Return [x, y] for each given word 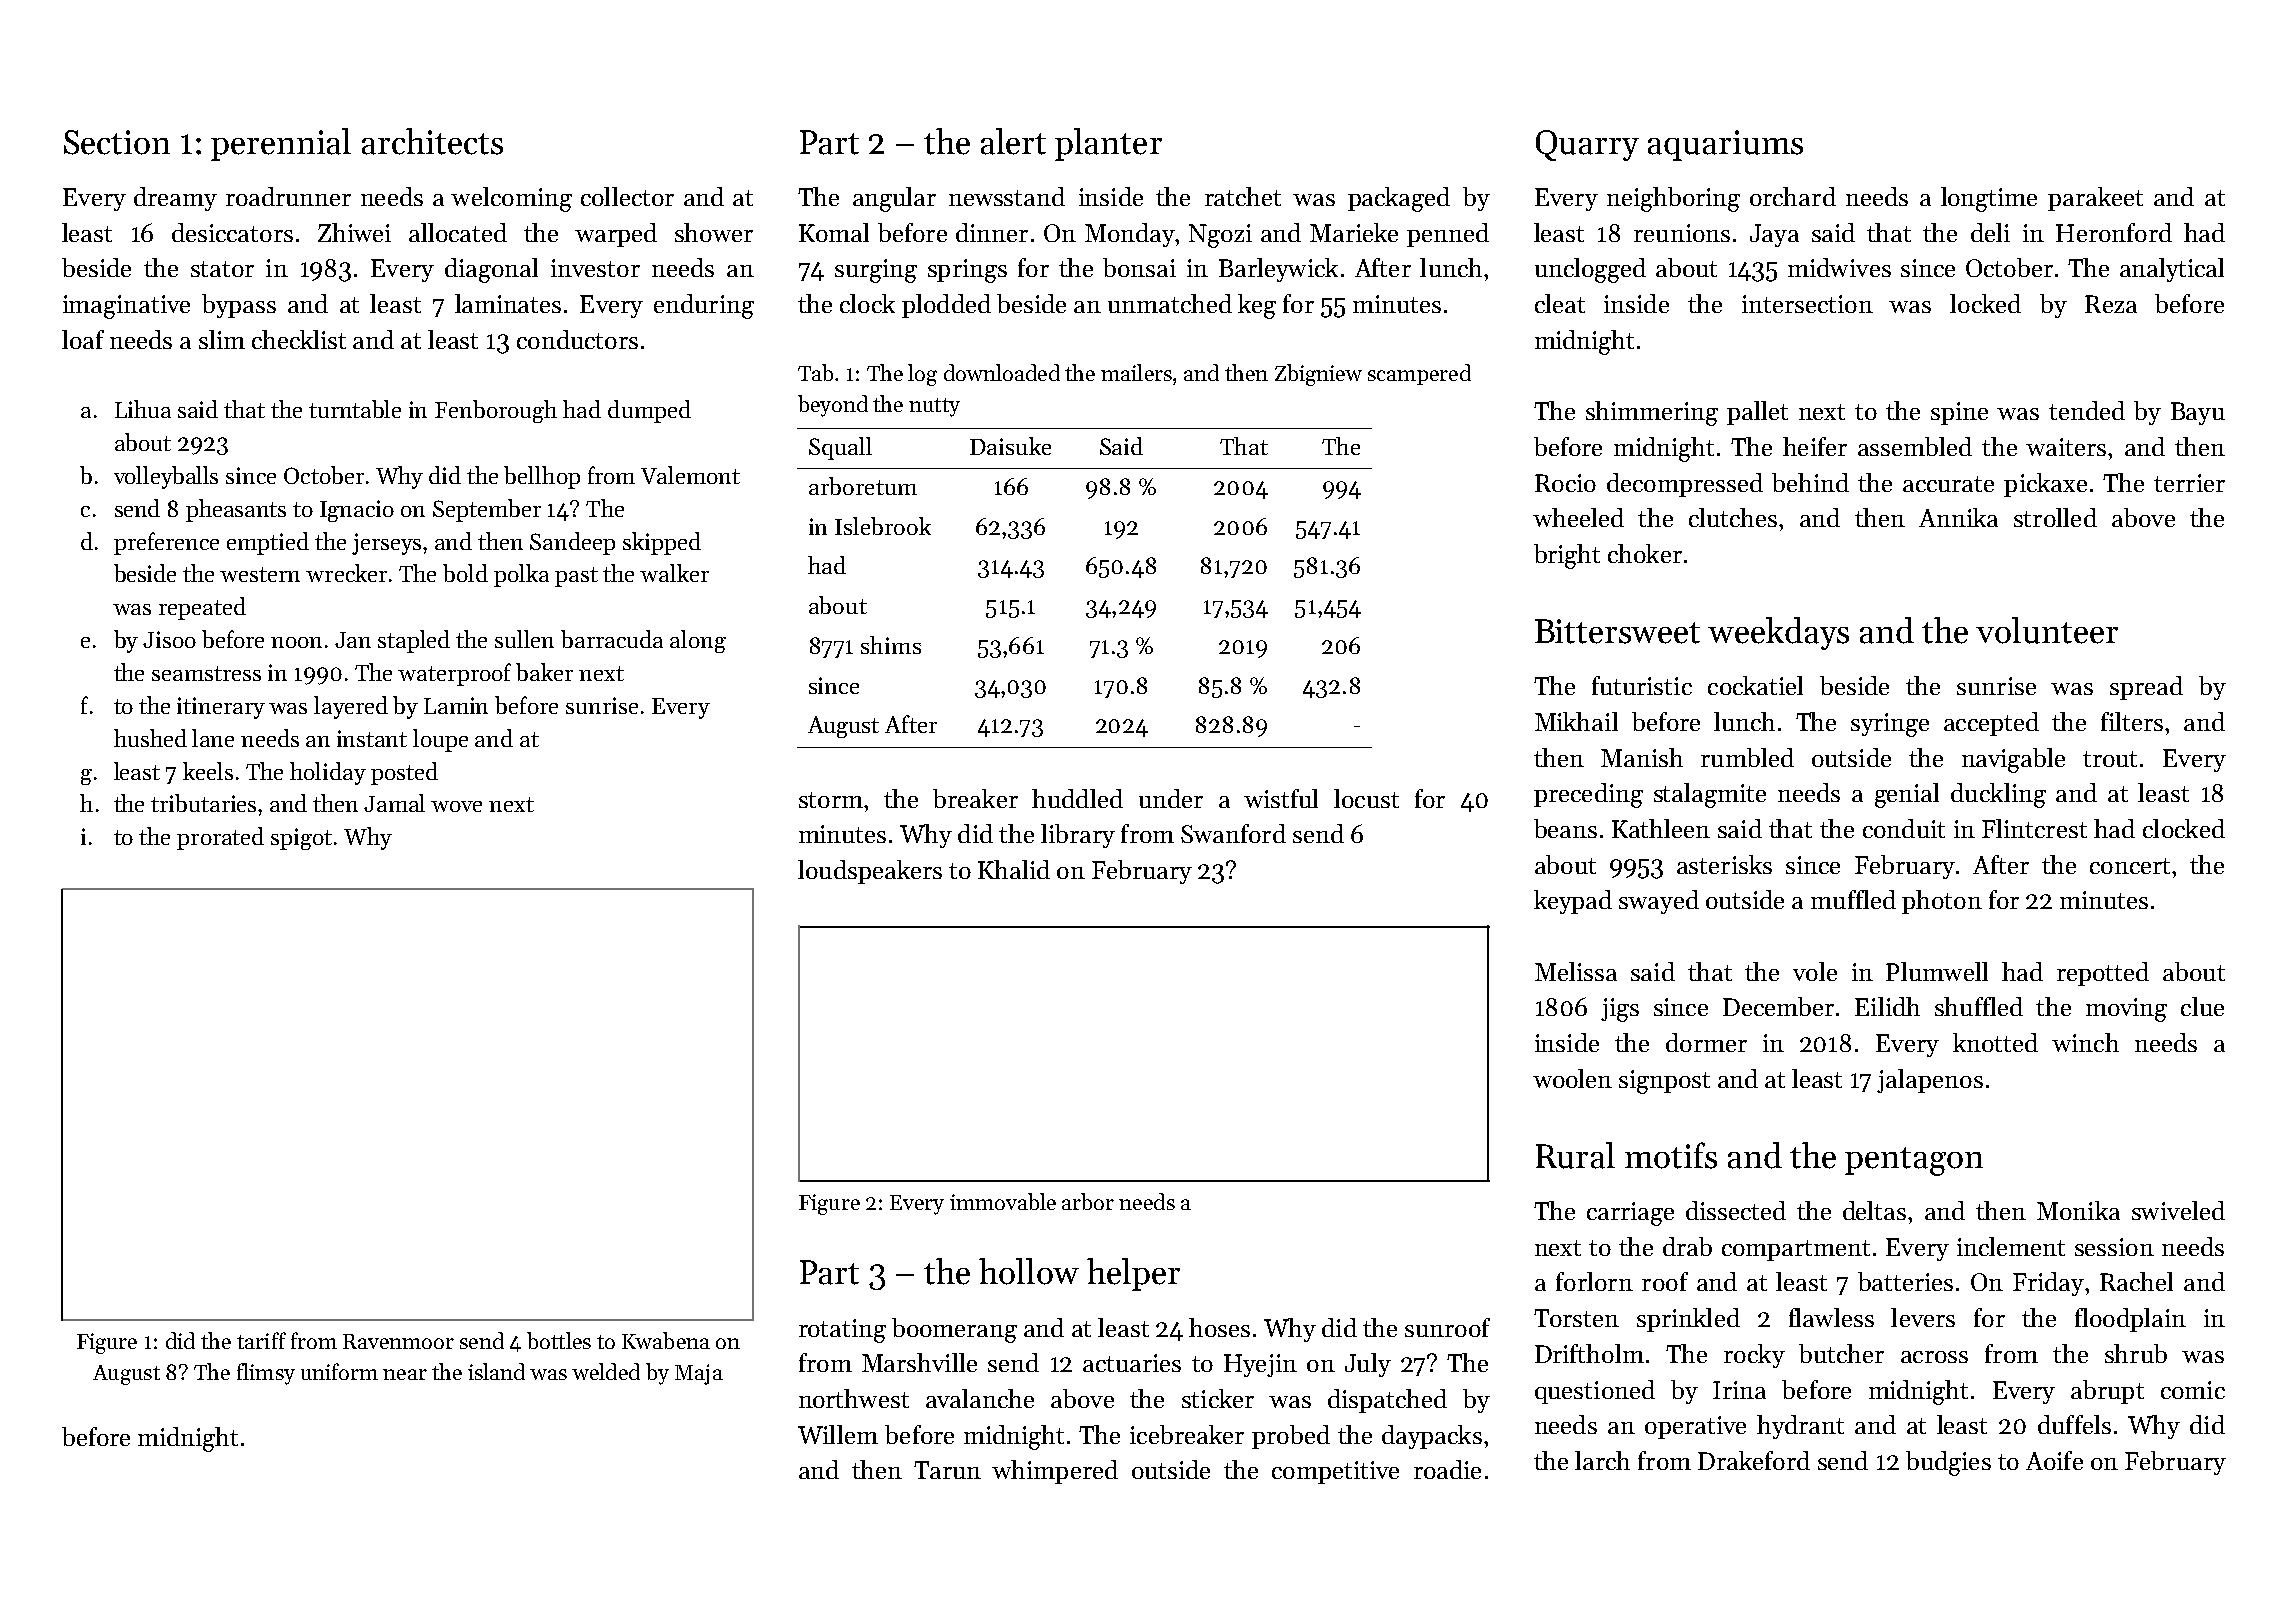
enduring [704, 306]
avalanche [980, 1398]
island [496, 1371]
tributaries [205, 803]
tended [2087, 410]
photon [1942, 902]
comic [2193, 1390]
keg [1257, 306]
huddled [1077, 798]
